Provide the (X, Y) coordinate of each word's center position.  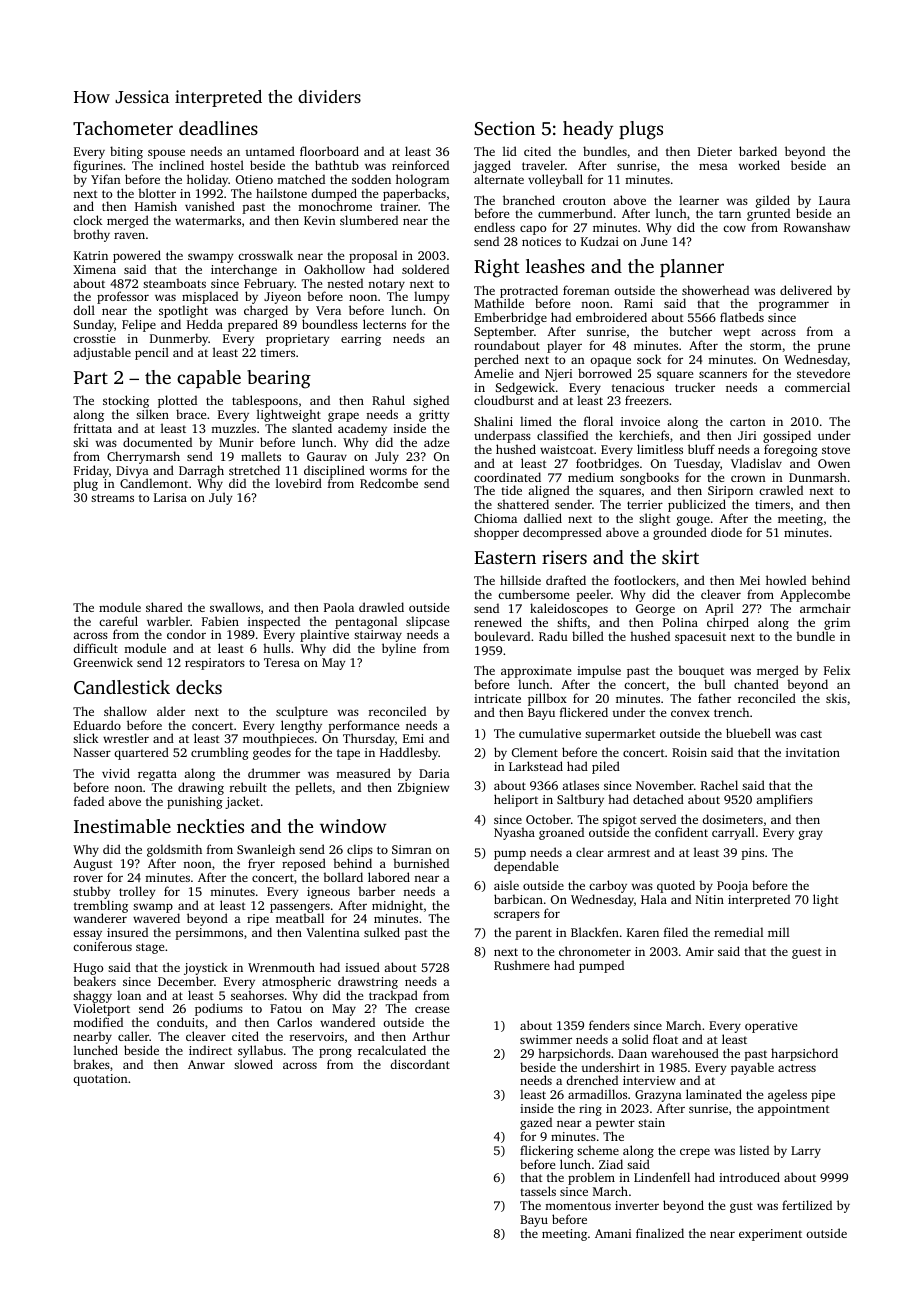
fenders (609, 1025)
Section (504, 128)
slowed (253, 1064)
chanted (756, 684)
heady (588, 130)
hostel (227, 165)
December (186, 981)
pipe (823, 1096)
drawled (381, 607)
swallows (235, 607)
